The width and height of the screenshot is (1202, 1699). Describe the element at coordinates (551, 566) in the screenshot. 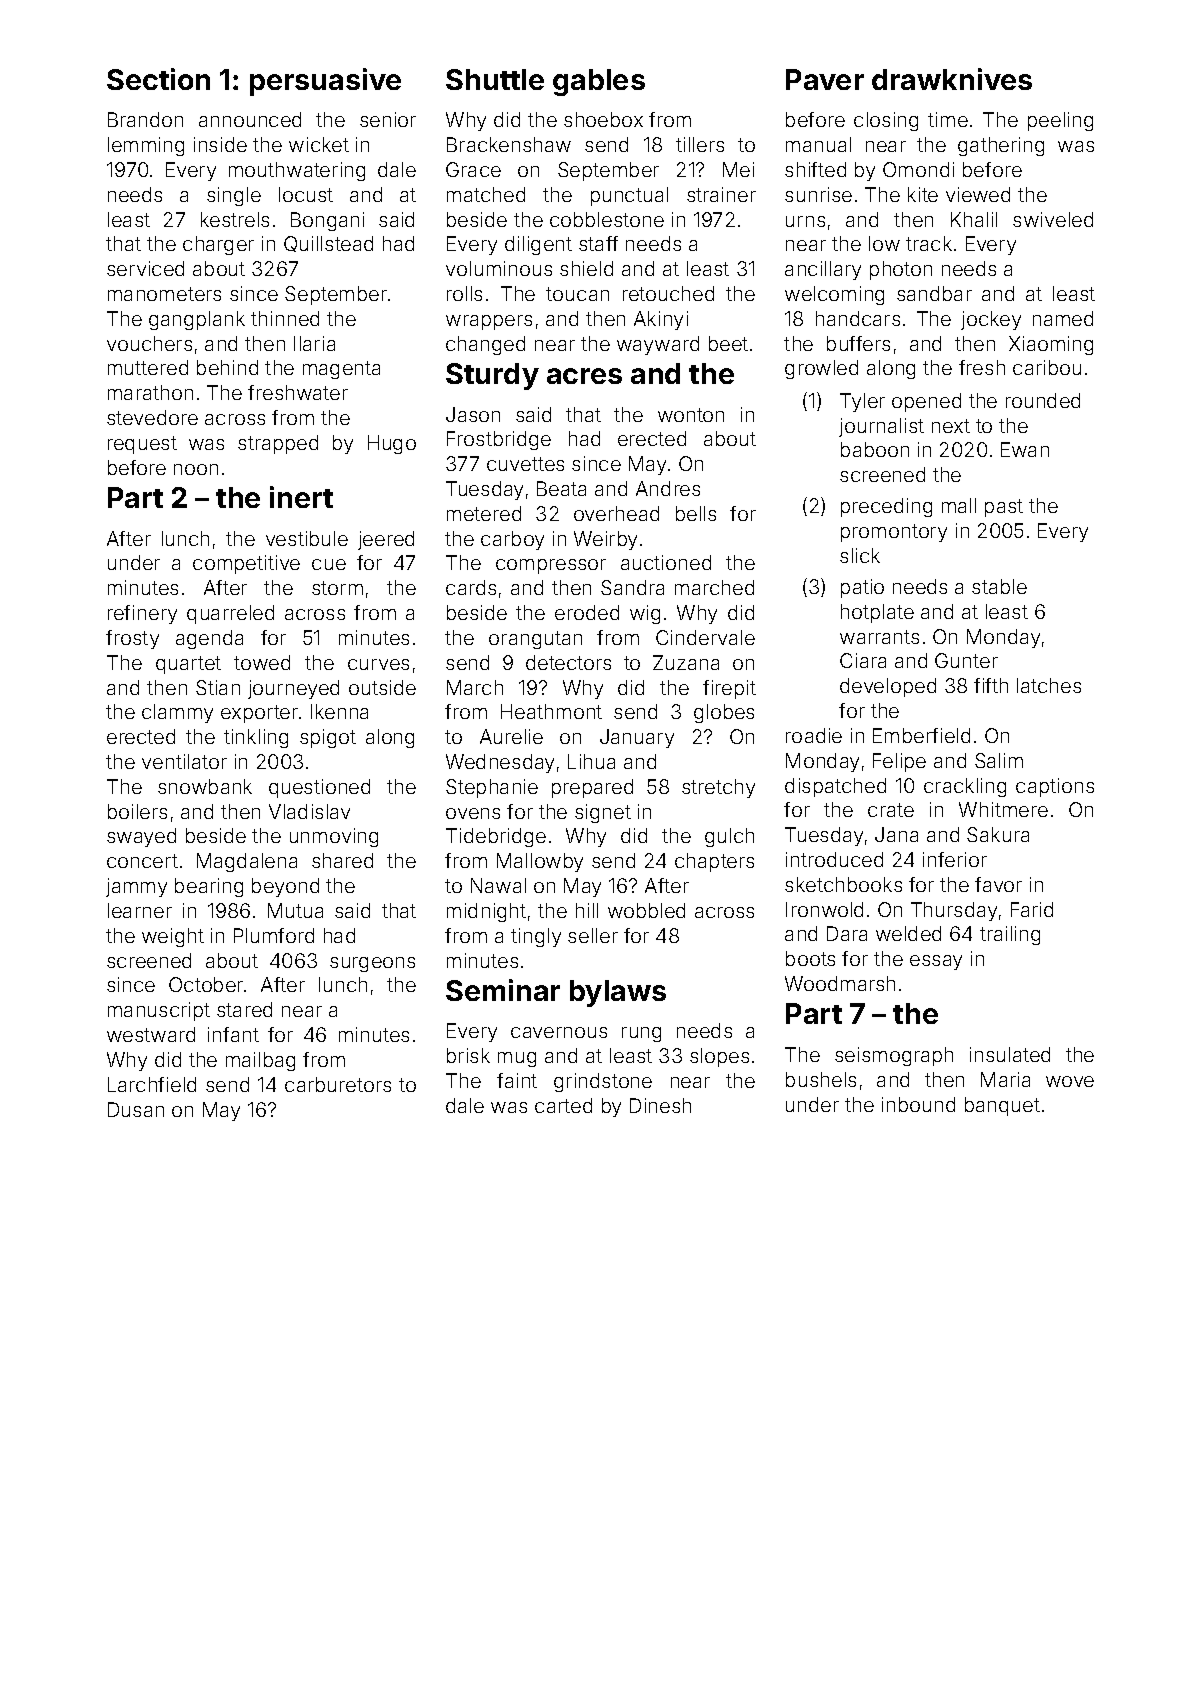

I see `compressor` at that location.
